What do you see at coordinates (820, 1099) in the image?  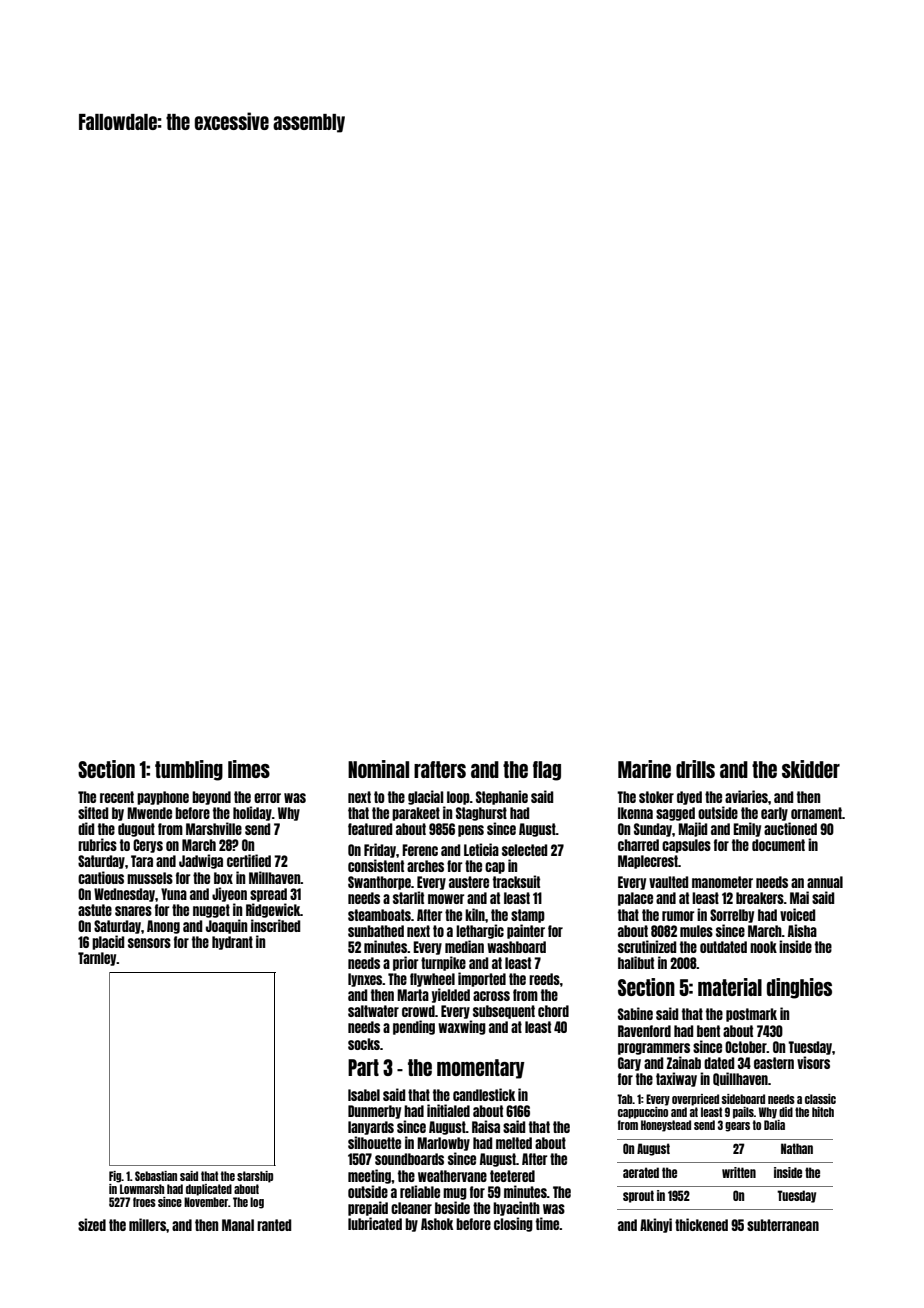 I see `classic` at bounding box center [820, 1099].
